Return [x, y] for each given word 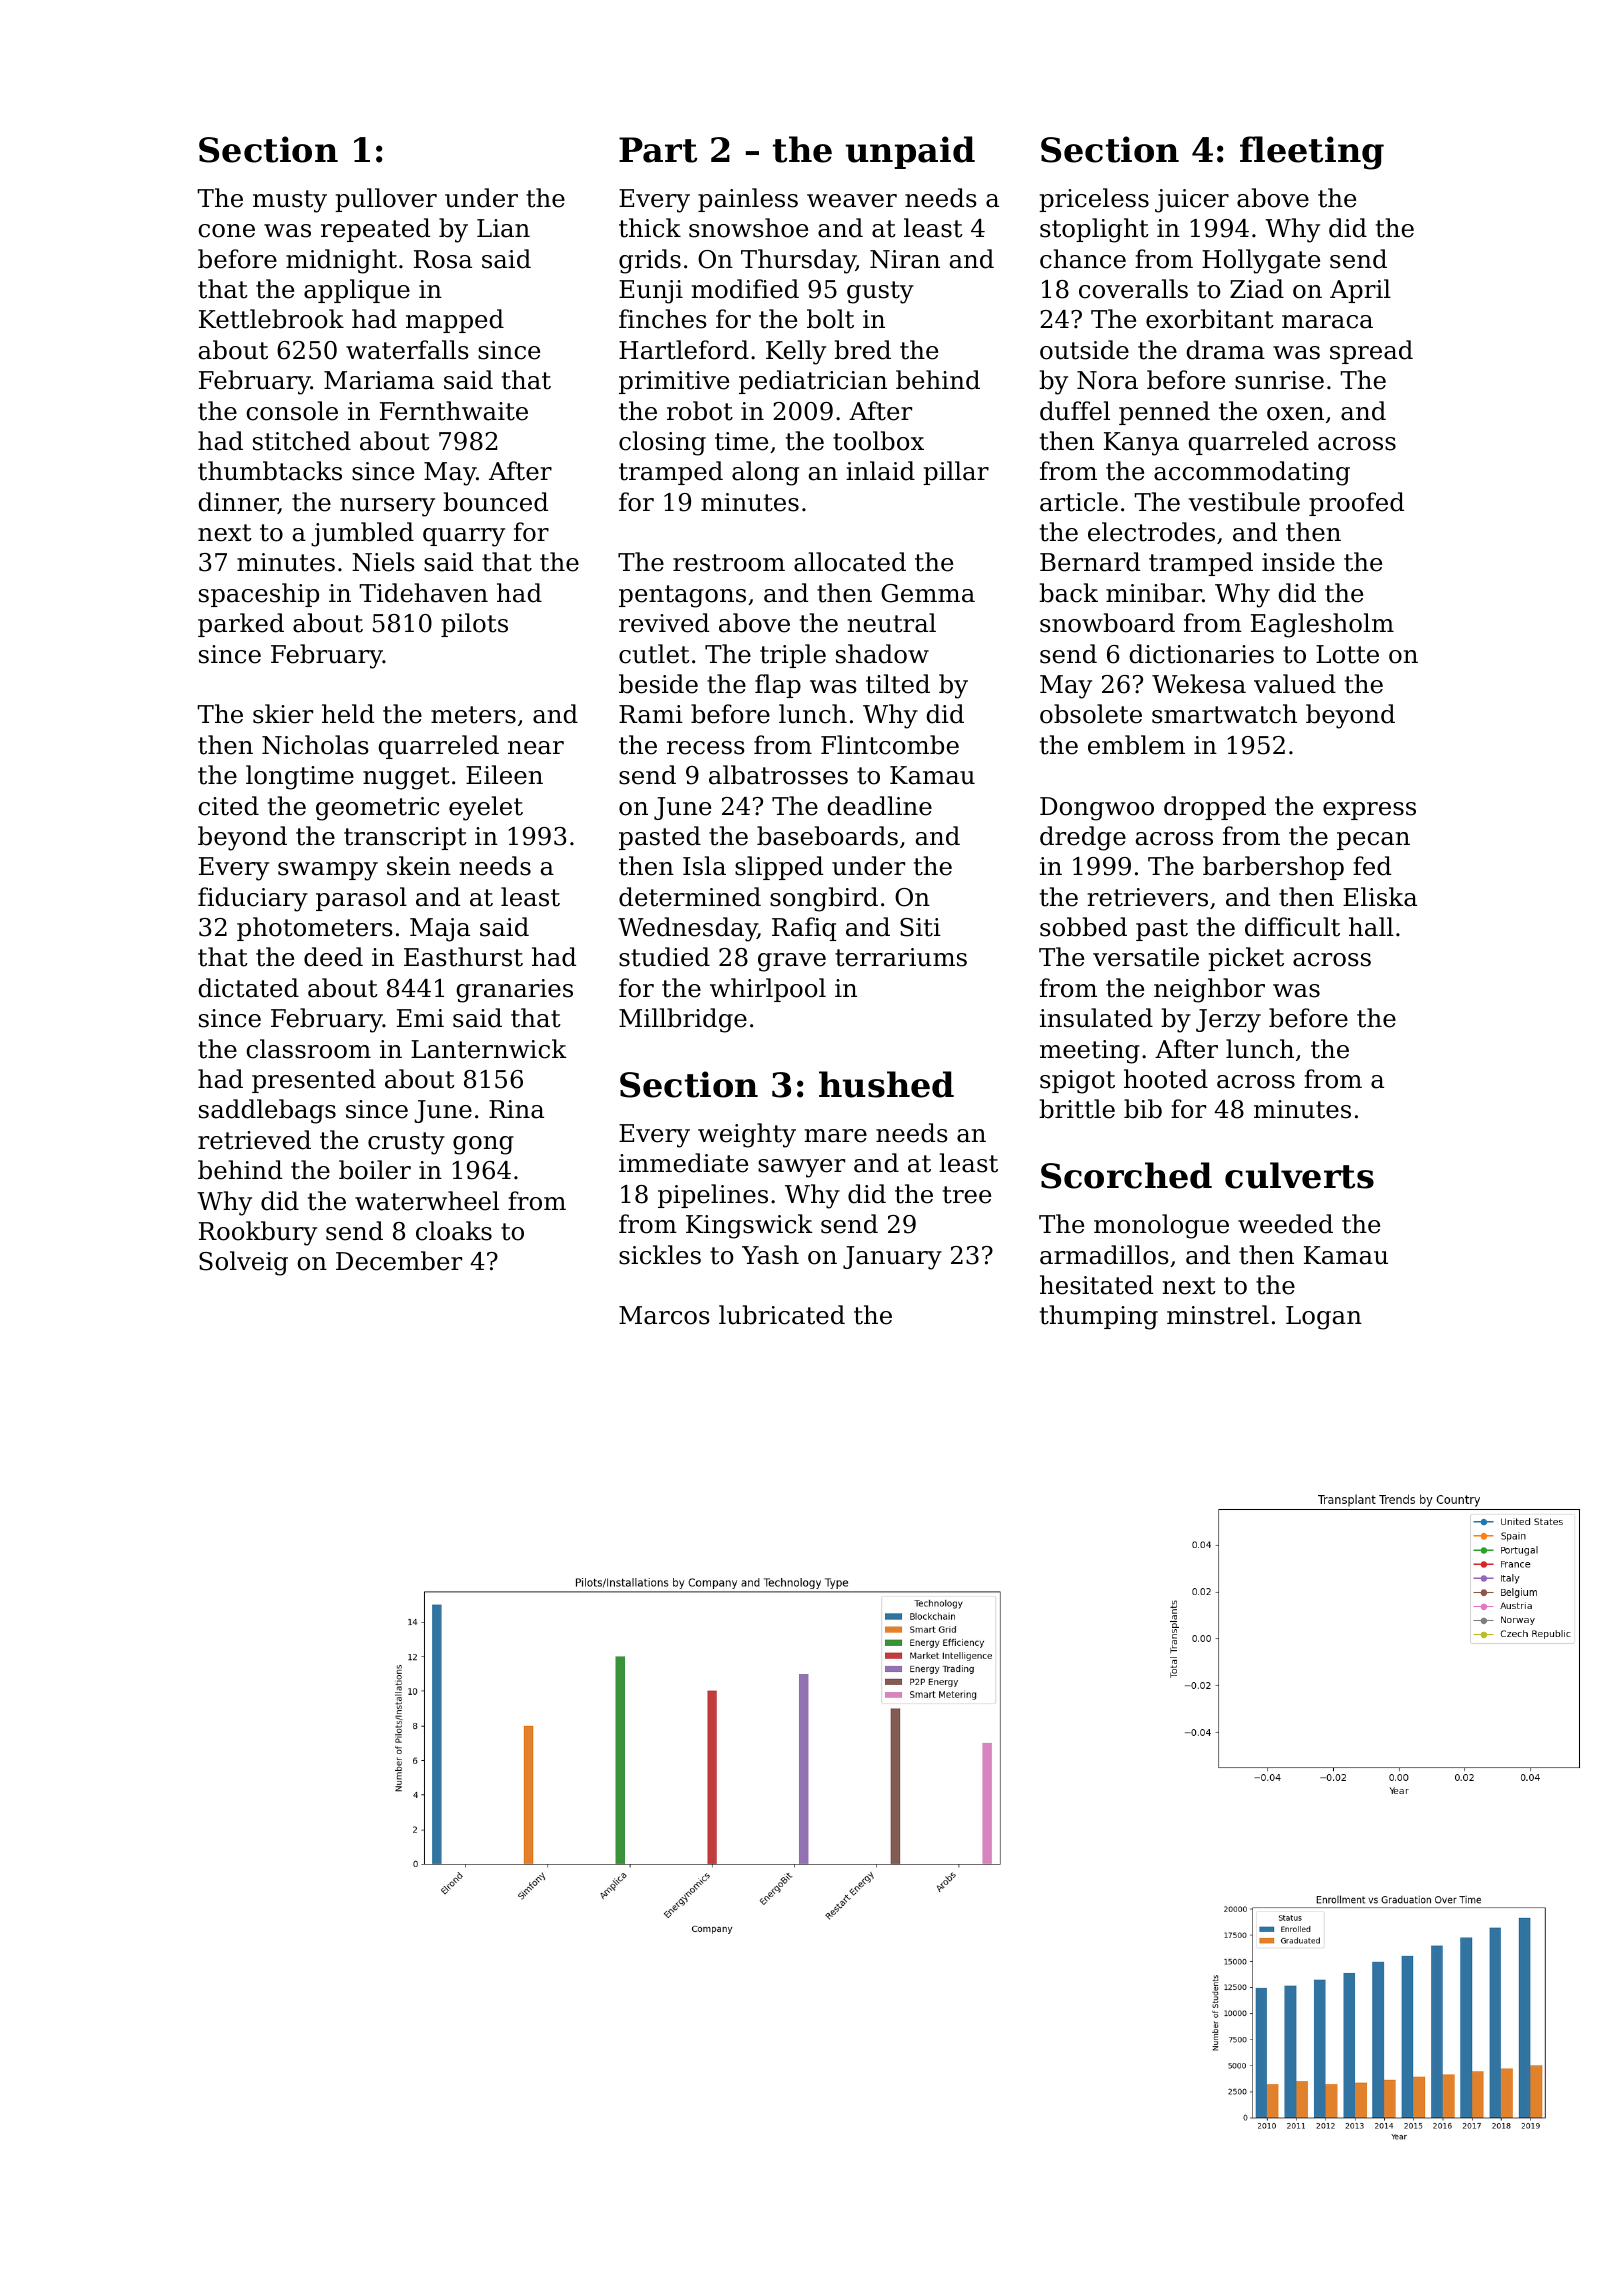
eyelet [486, 808]
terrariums [901, 957]
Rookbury [258, 1233]
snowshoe [748, 228]
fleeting [1312, 153]
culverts [1299, 1175]
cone [226, 231]
